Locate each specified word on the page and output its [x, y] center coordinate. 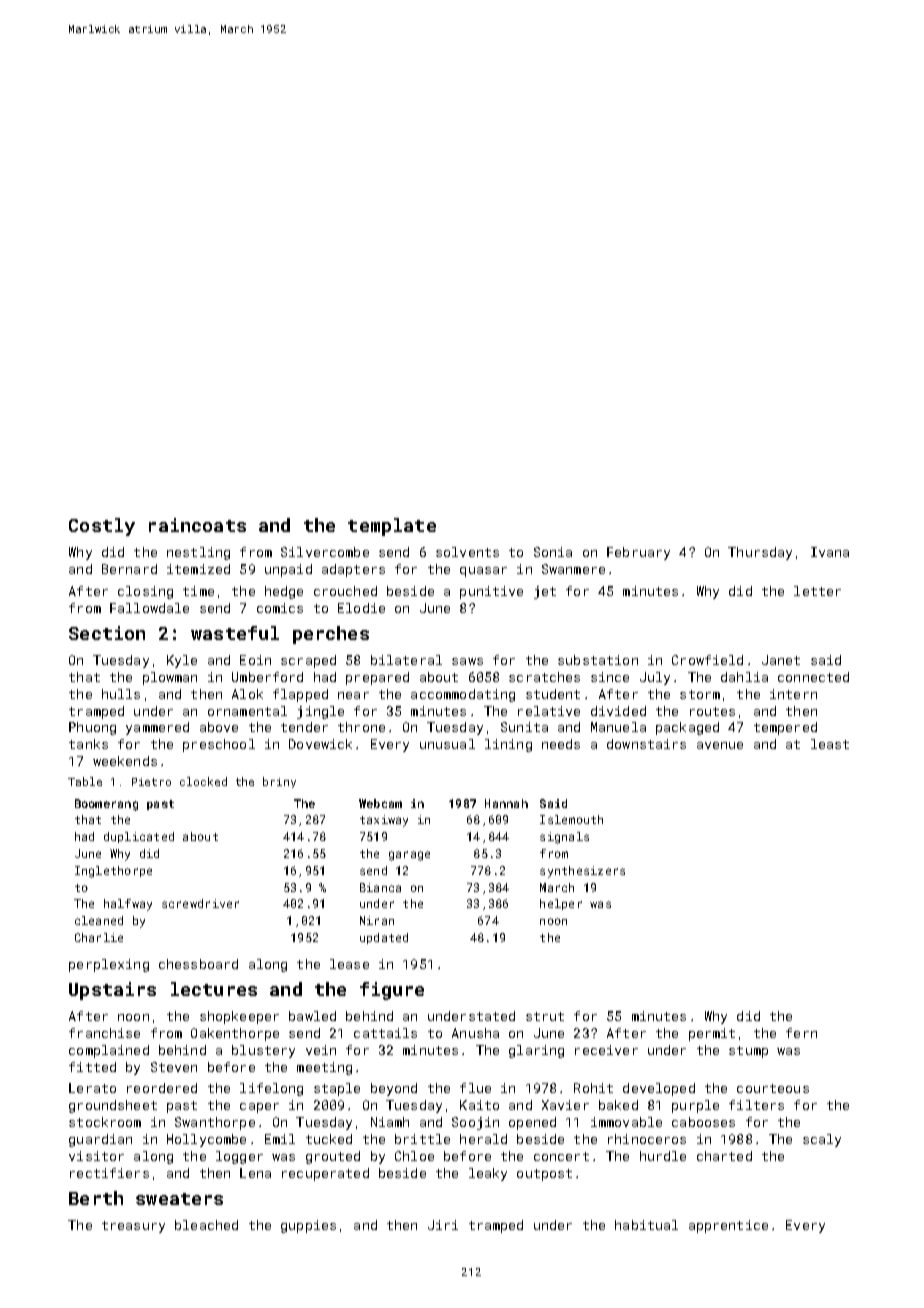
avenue [720, 745]
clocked [203, 781]
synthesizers [582, 872]
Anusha [475, 1033]
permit [712, 1034]
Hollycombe [206, 1140]
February [638, 553]
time [198, 591]
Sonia [553, 552]
